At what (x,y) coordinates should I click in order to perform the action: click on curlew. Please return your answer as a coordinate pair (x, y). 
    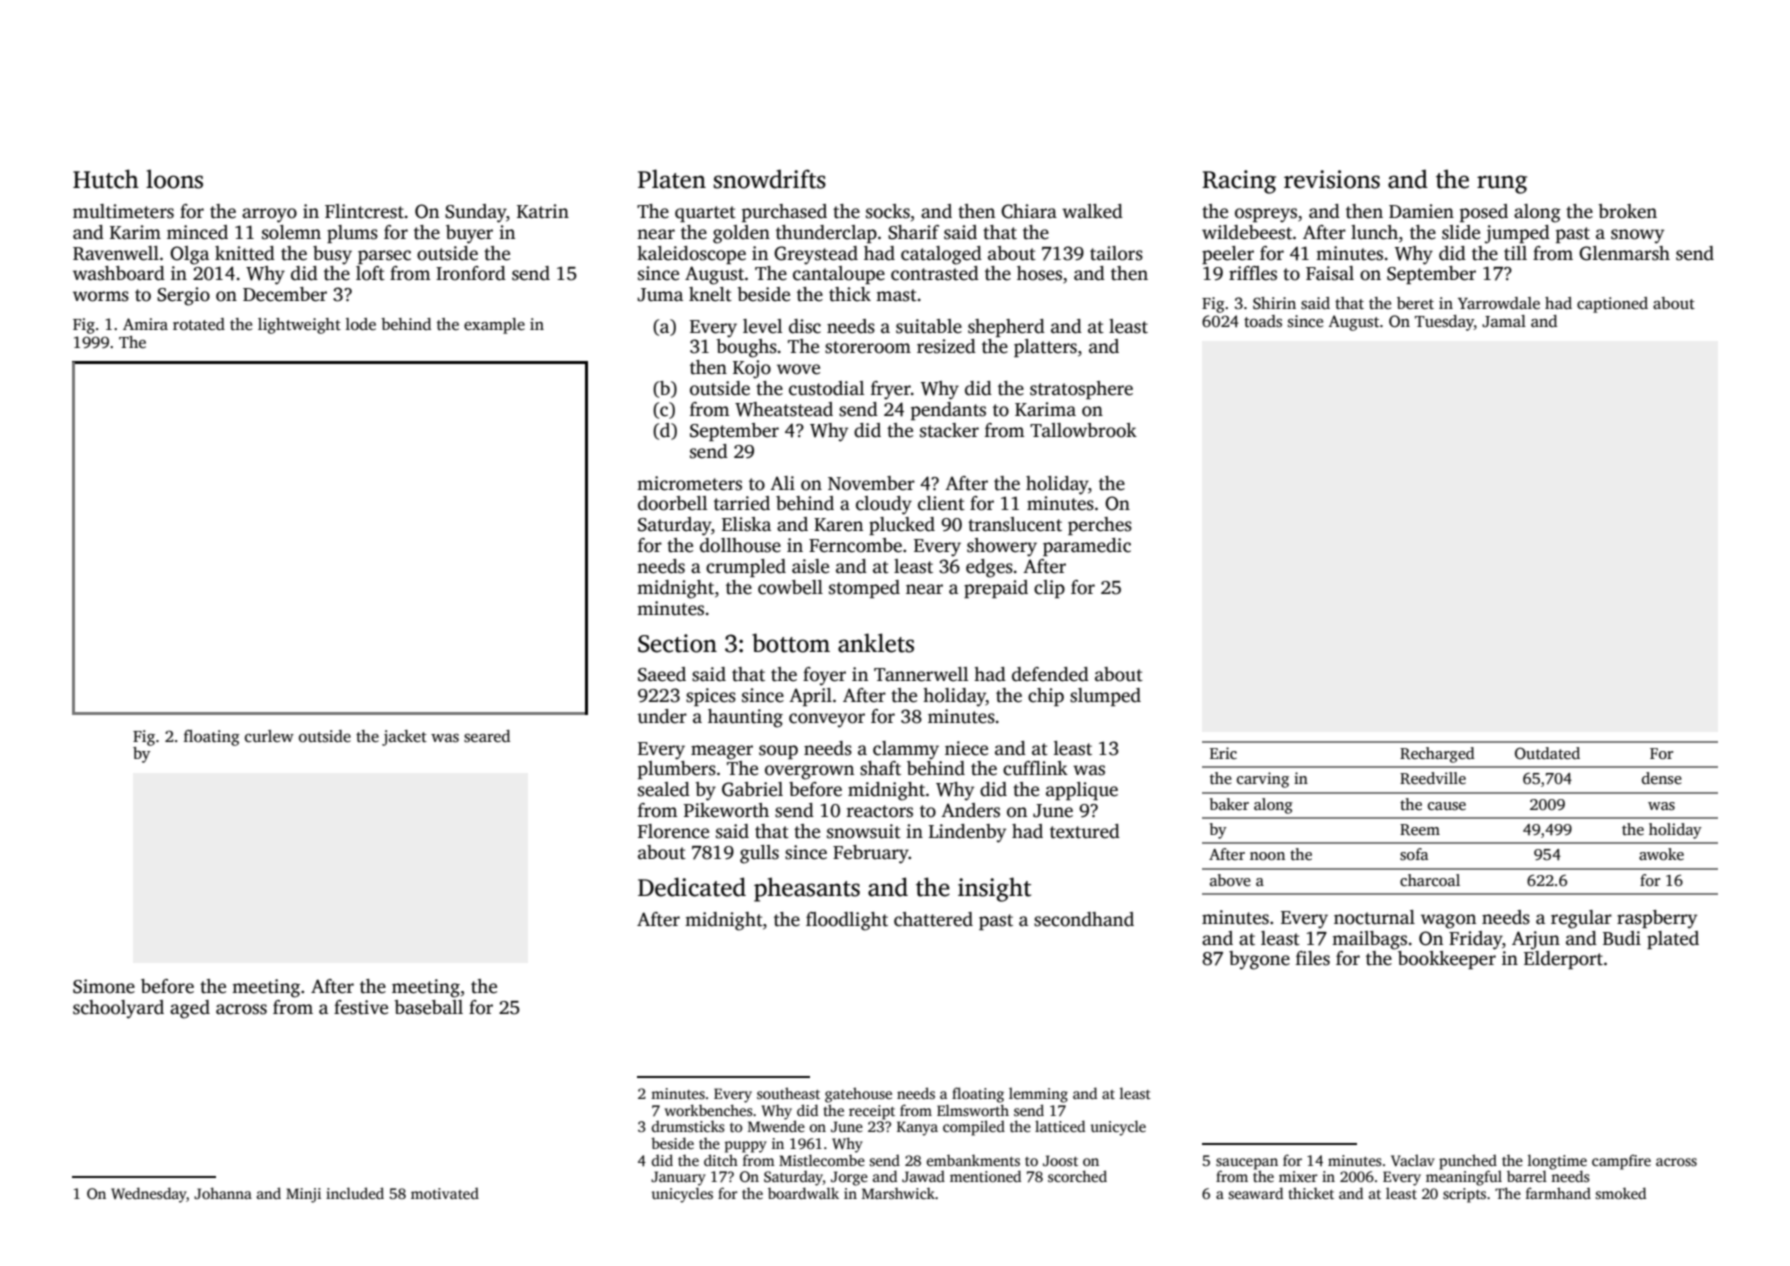
    Looking at the image, I should click on (269, 736).
